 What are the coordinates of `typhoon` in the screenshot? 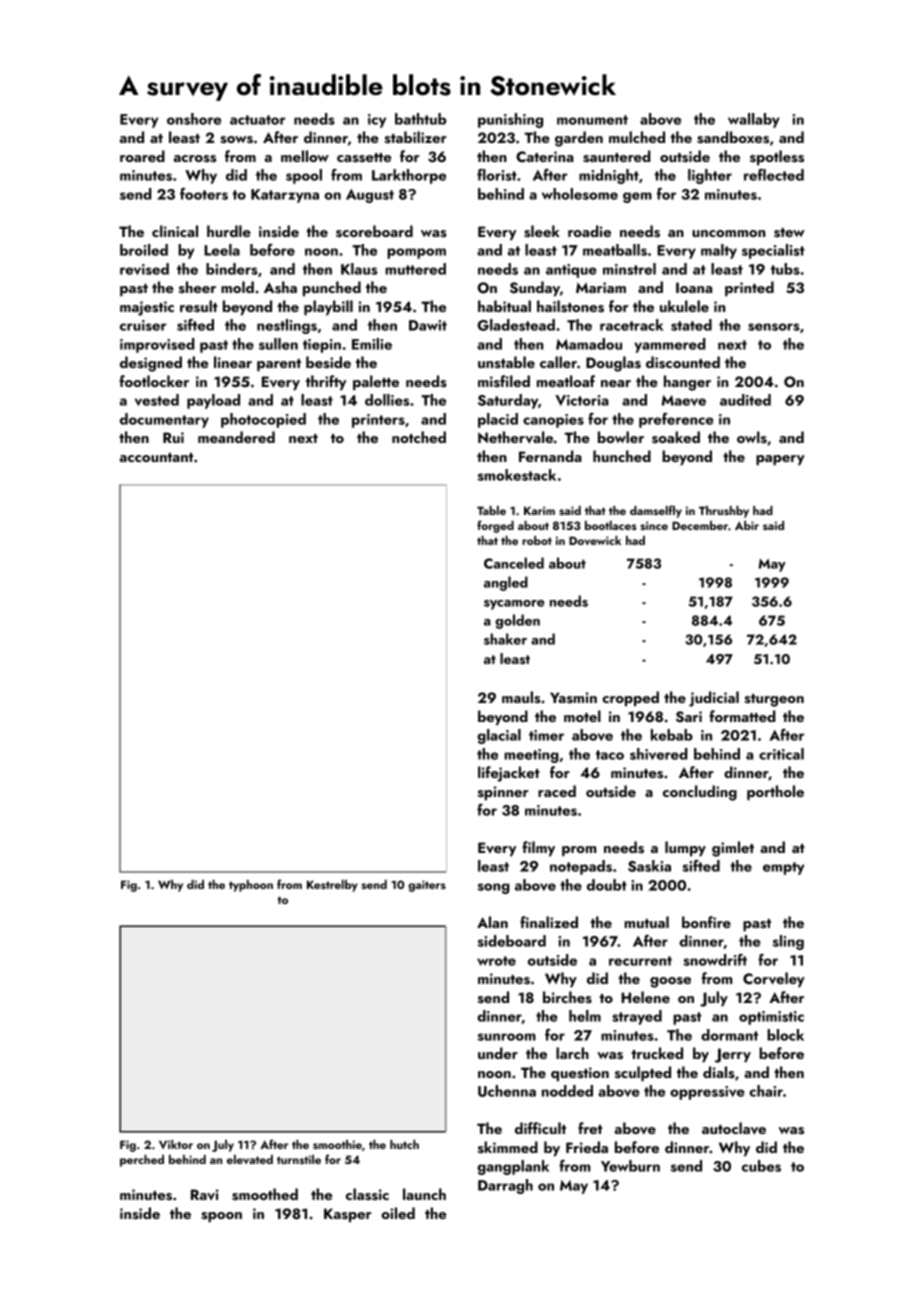 It's located at (251, 886).
